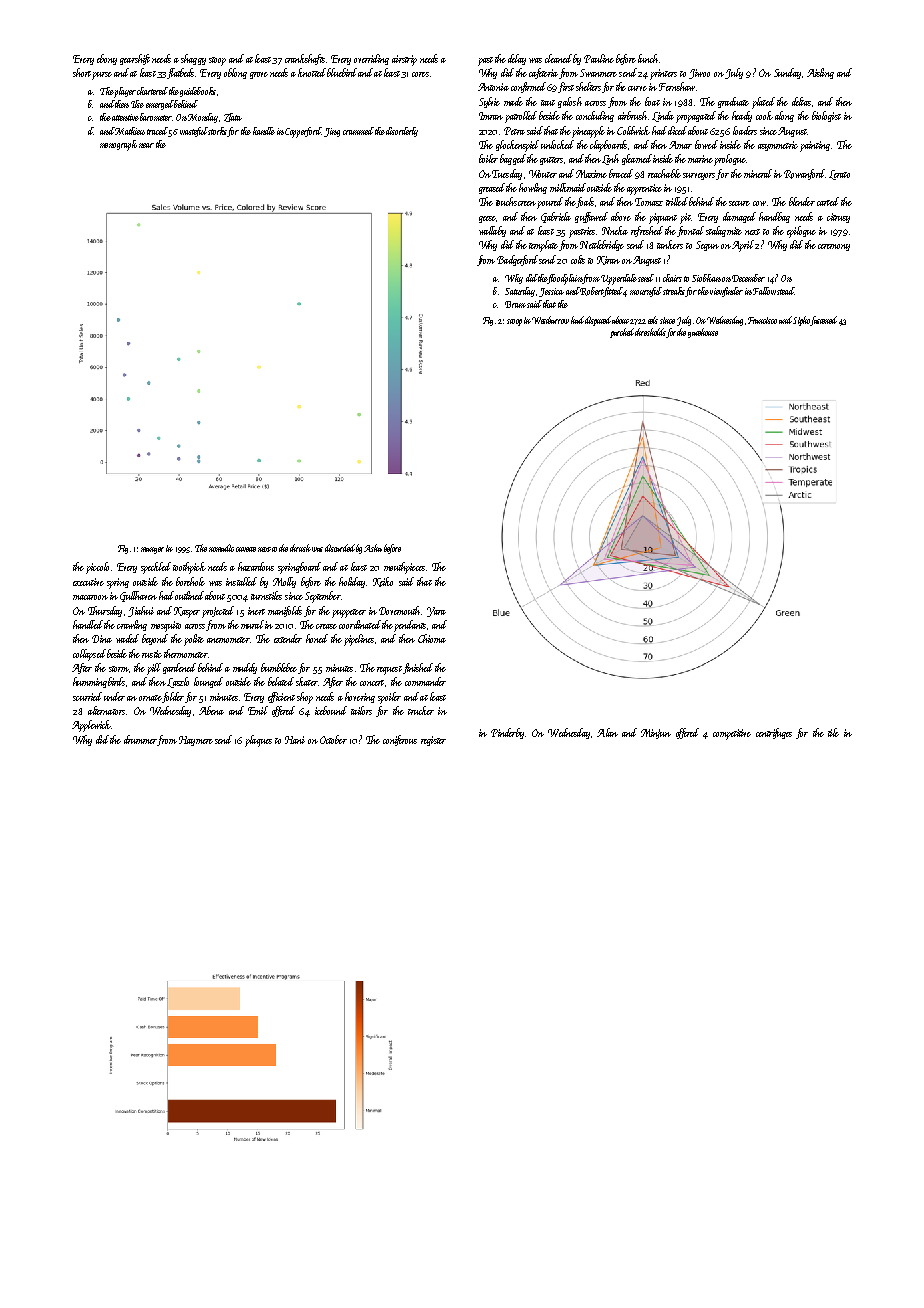 The width and height of the page is (924, 1308). What do you see at coordinates (235, 73) in the page?
I see `oblong` at bounding box center [235, 73].
